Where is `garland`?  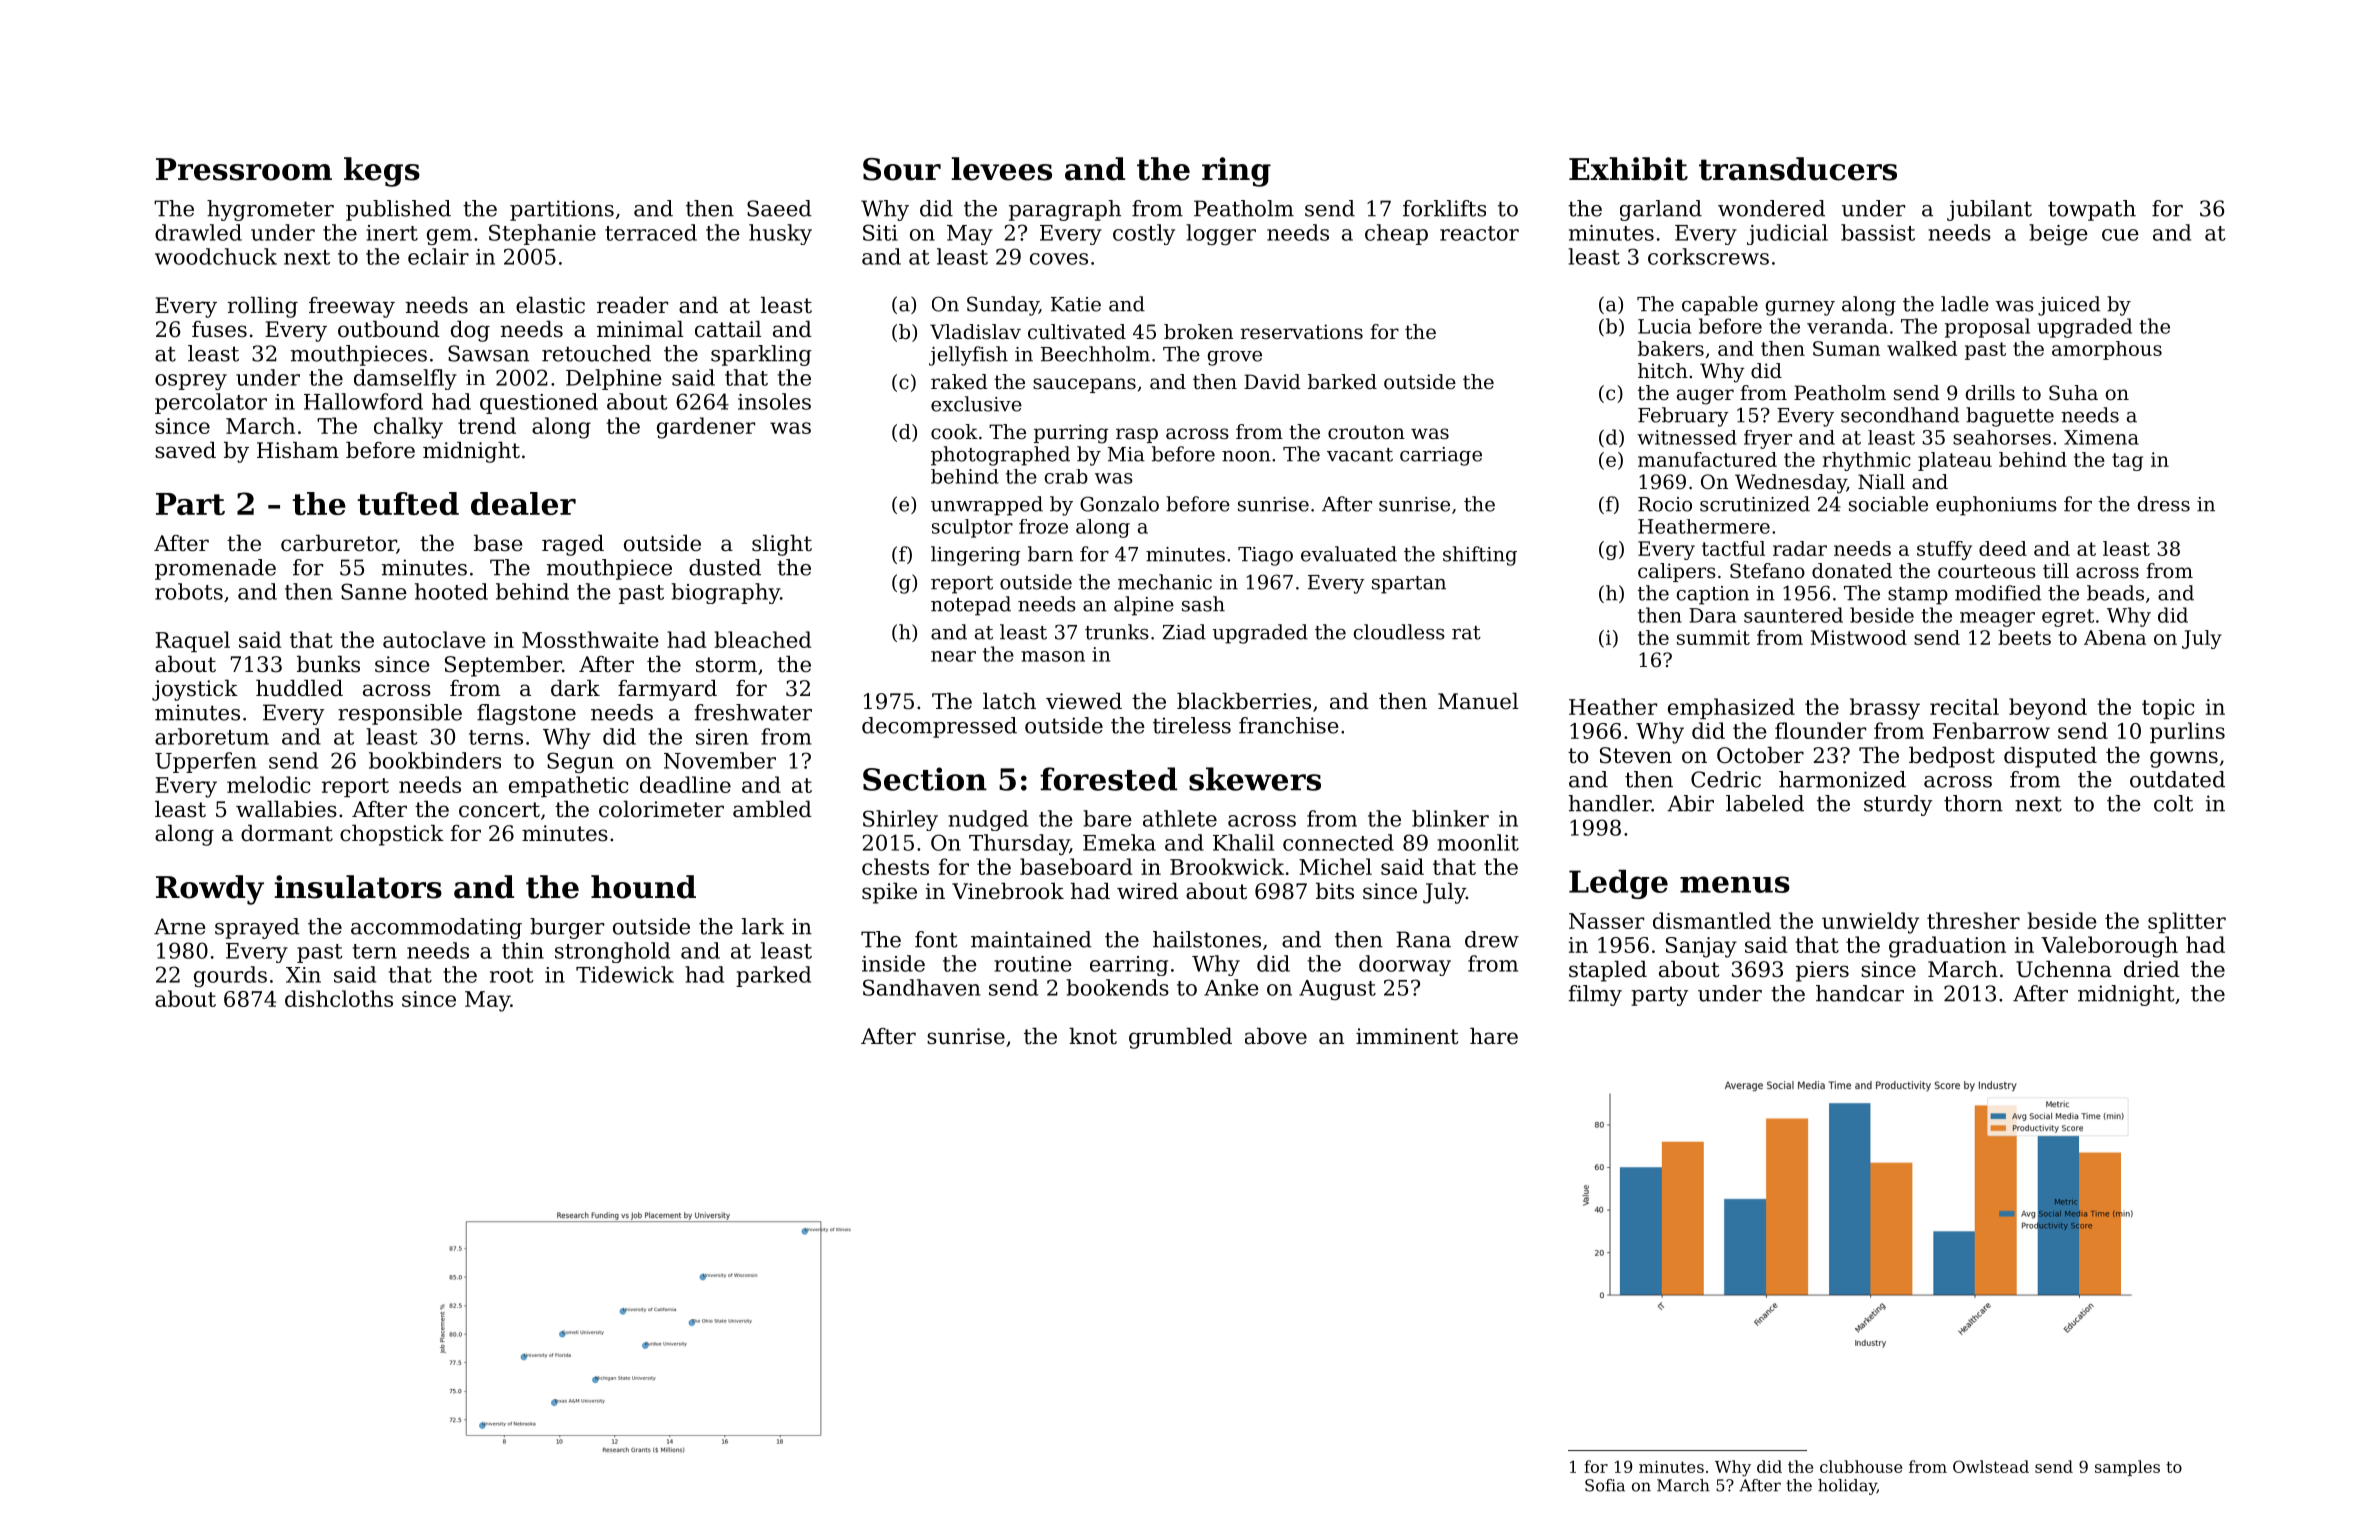 garland is located at coordinates (1661, 210).
